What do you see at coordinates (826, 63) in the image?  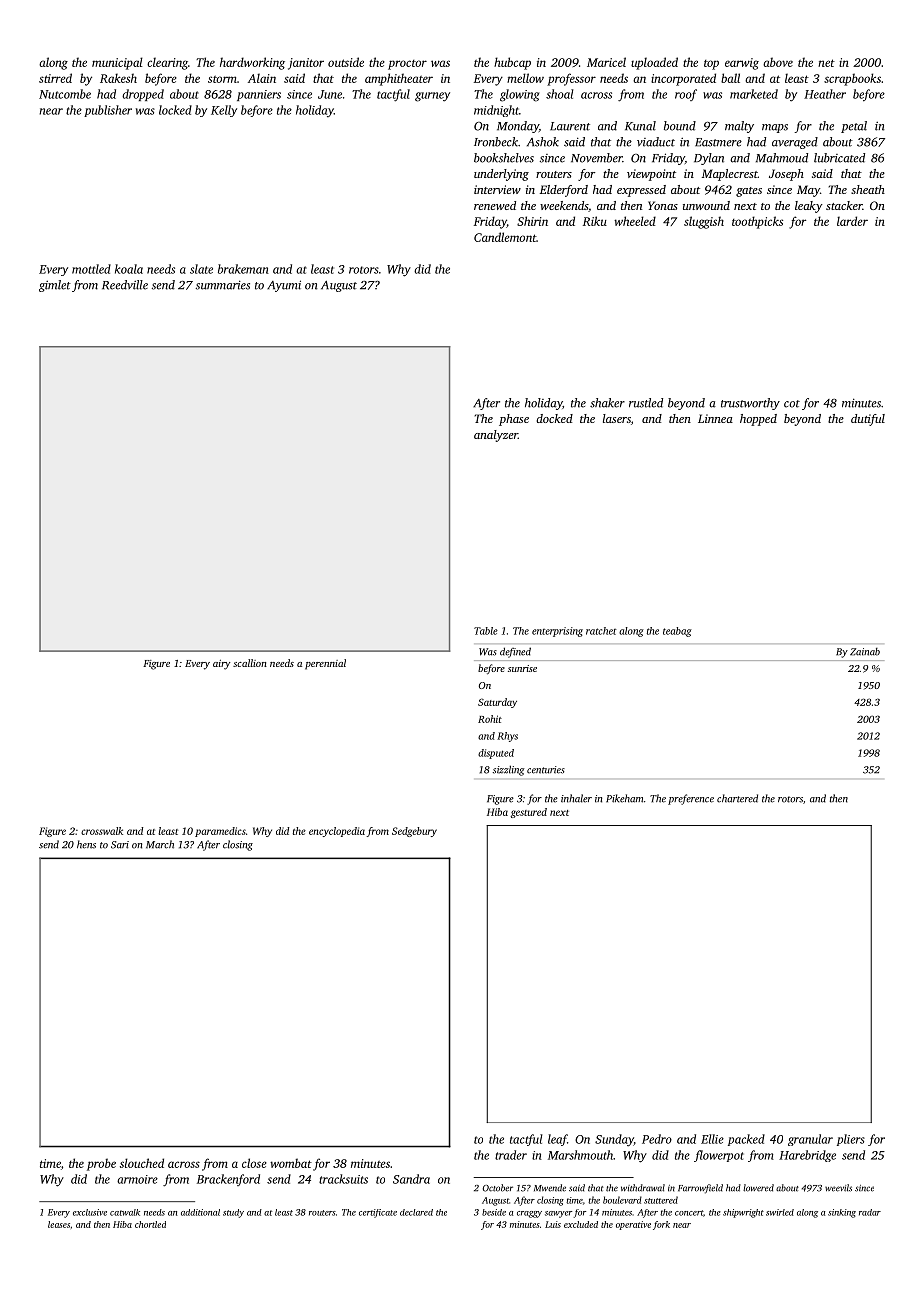 I see `net` at bounding box center [826, 63].
